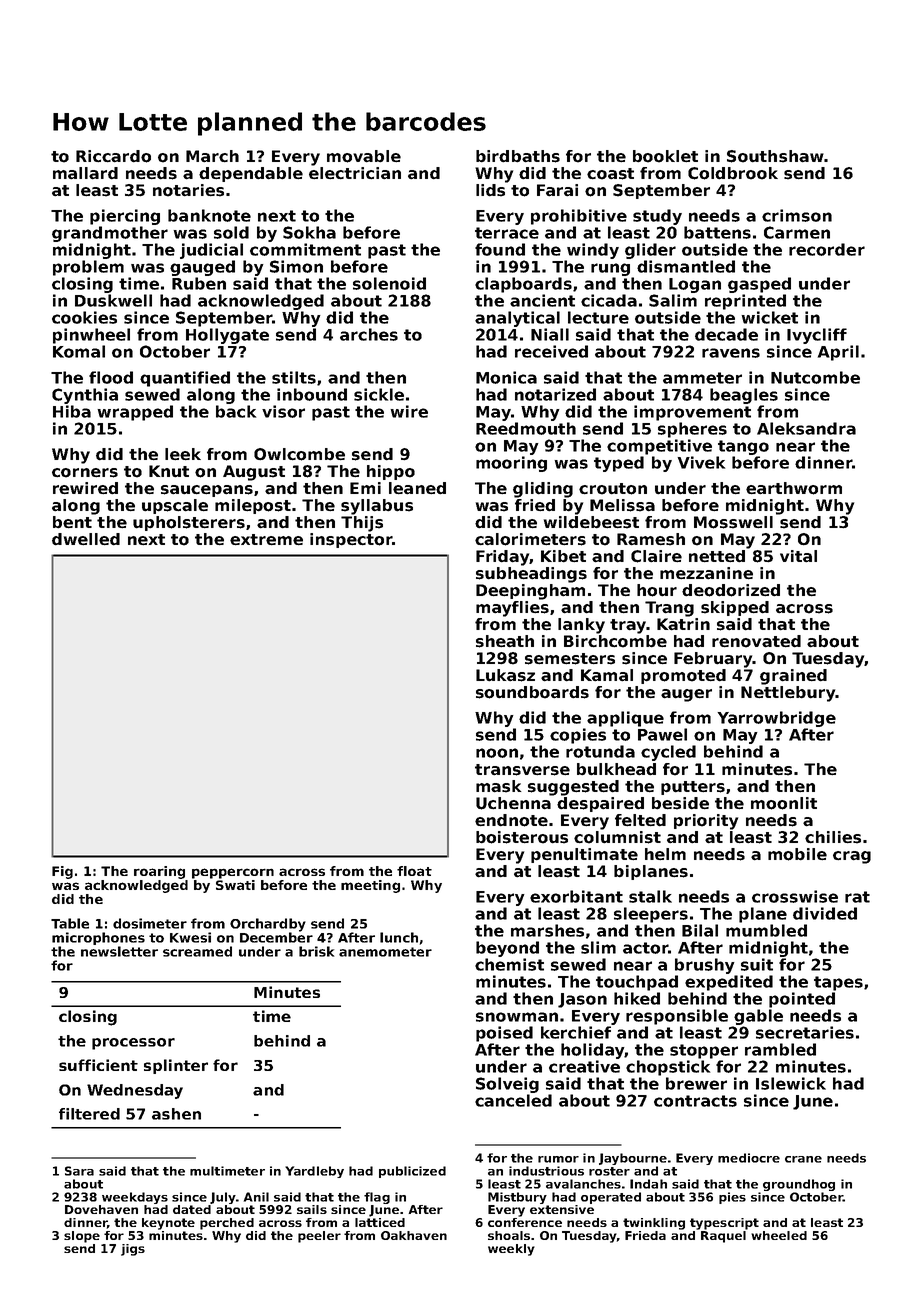 This screenshot has width=924, height=1314. I want to click on flag, so click(377, 1198).
